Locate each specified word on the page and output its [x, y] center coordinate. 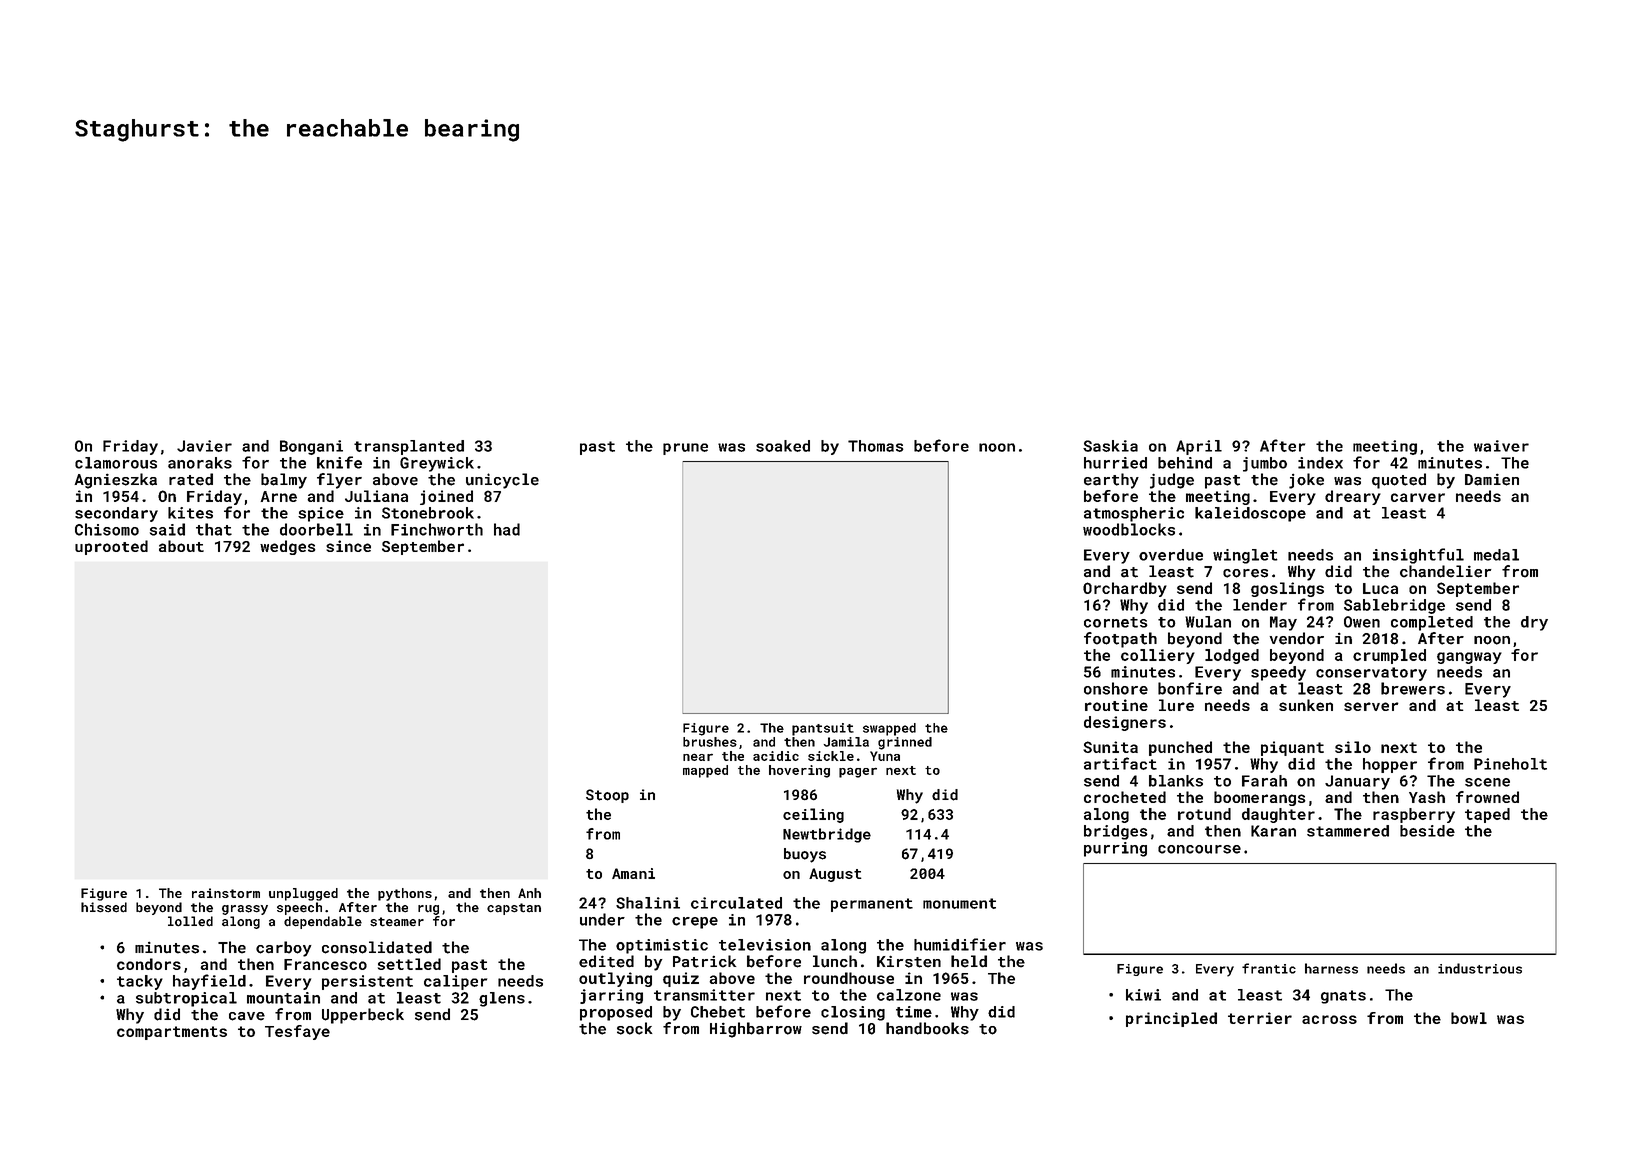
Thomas [876, 446]
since [348, 546]
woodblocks [1129, 529]
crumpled [1389, 656]
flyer [339, 481]
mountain [283, 998]
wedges [288, 547]
